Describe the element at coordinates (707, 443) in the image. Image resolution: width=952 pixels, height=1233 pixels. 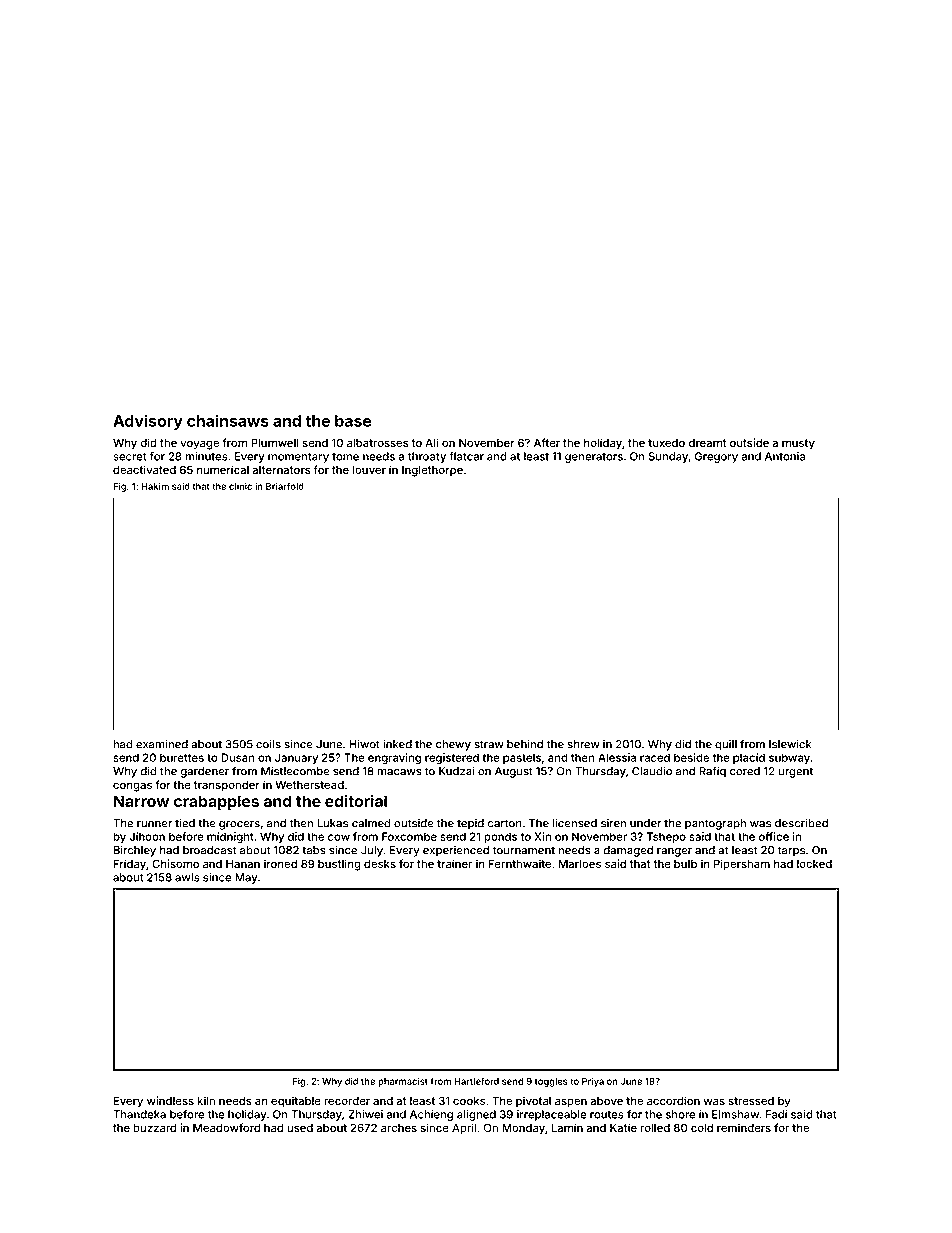
I see `dreamt` at that location.
